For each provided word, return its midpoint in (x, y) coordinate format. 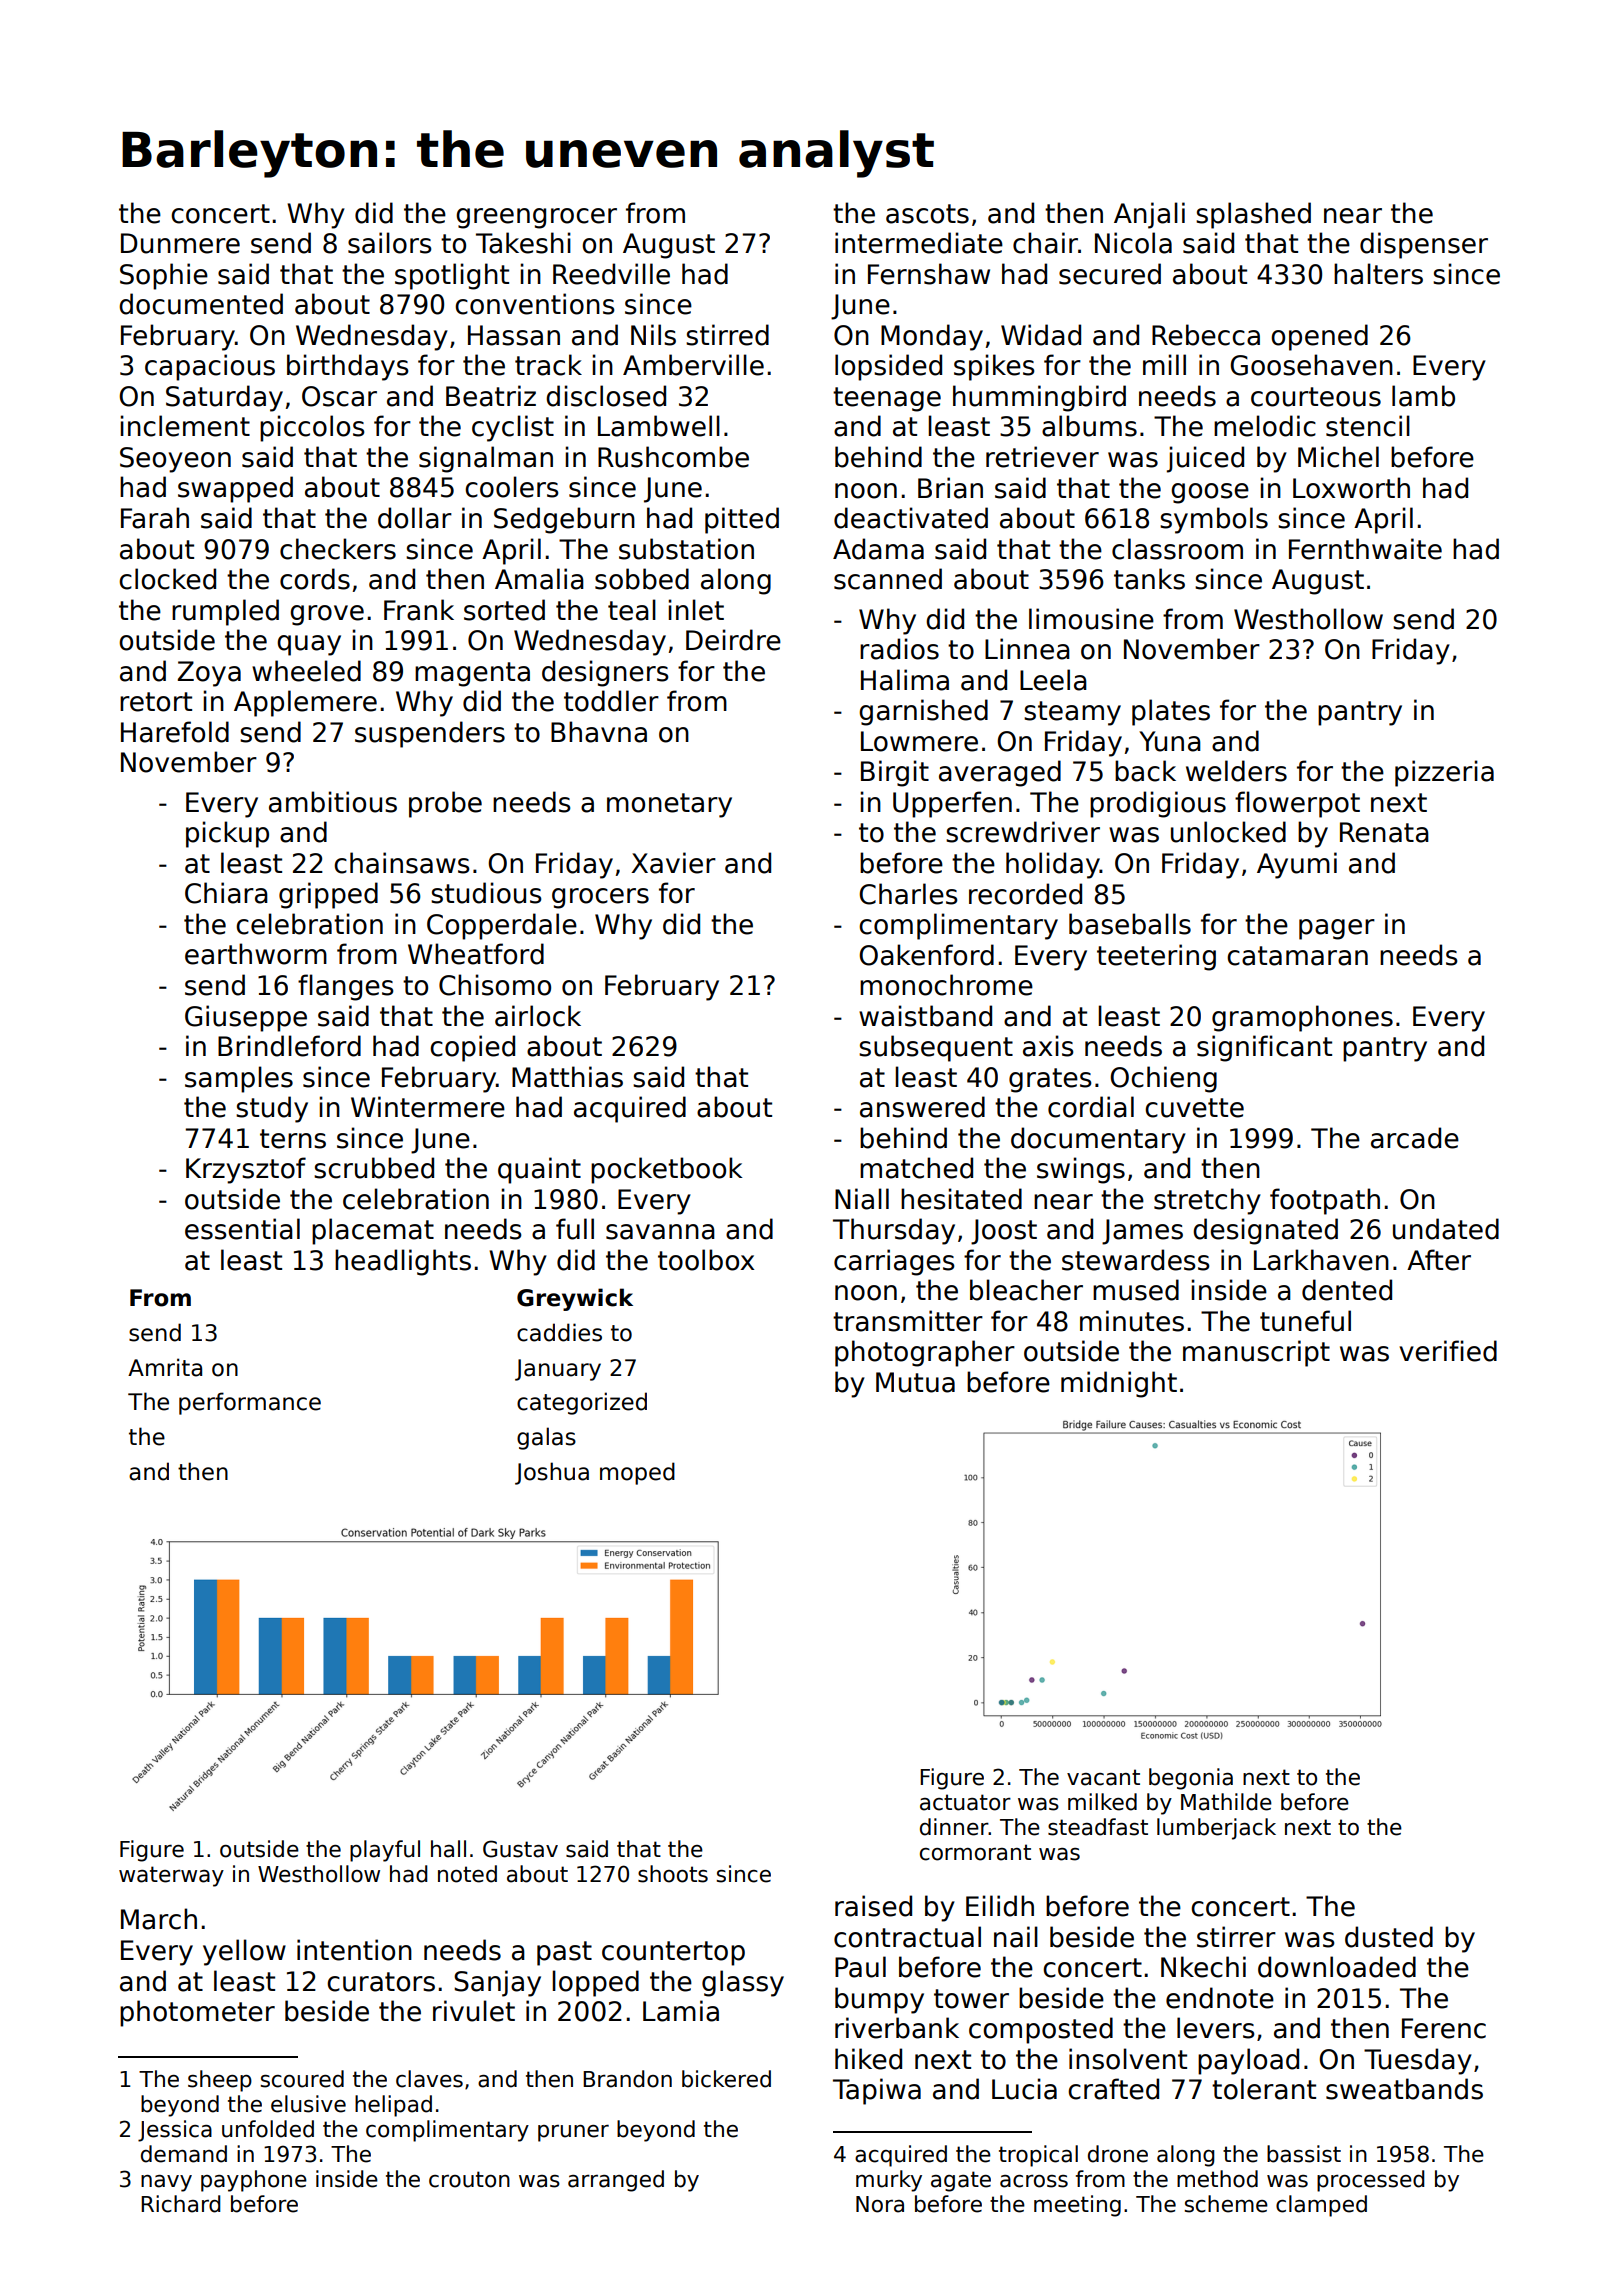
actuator (965, 1802)
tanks (1149, 579)
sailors (390, 243)
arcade (1415, 1138)
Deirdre (733, 640)
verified (1448, 1351)
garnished (923, 712)
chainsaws (402, 863)
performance (250, 1403)
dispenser (1424, 245)
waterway (171, 1876)
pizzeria (1444, 773)
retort (156, 702)
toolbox (706, 1260)
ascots (927, 214)
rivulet (474, 2011)
